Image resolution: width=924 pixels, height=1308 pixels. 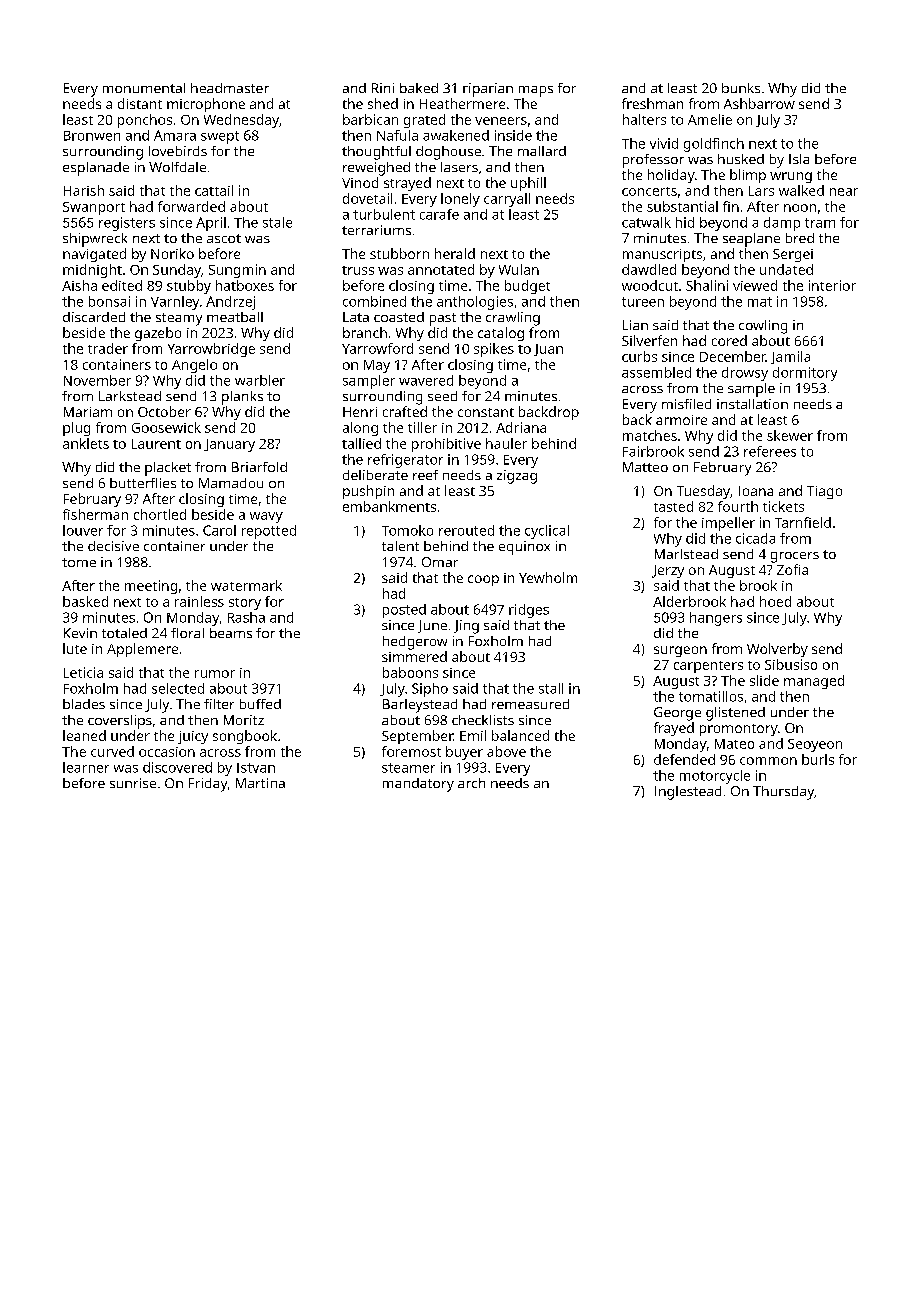 I want to click on cowling, so click(x=763, y=327).
